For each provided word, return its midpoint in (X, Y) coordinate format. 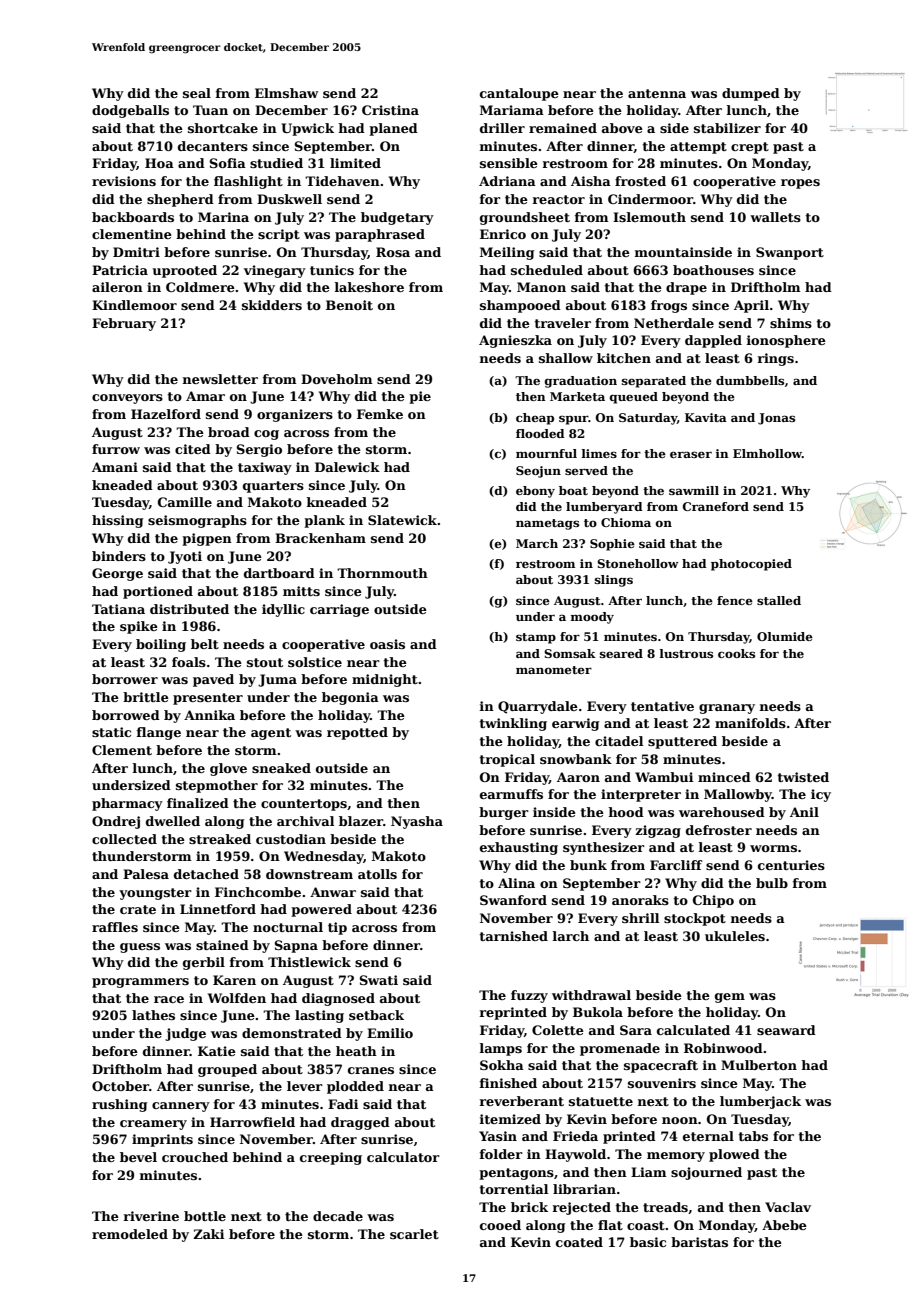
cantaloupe (519, 94)
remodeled (130, 1234)
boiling (161, 645)
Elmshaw (286, 93)
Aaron (578, 777)
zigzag (658, 831)
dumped (751, 94)
